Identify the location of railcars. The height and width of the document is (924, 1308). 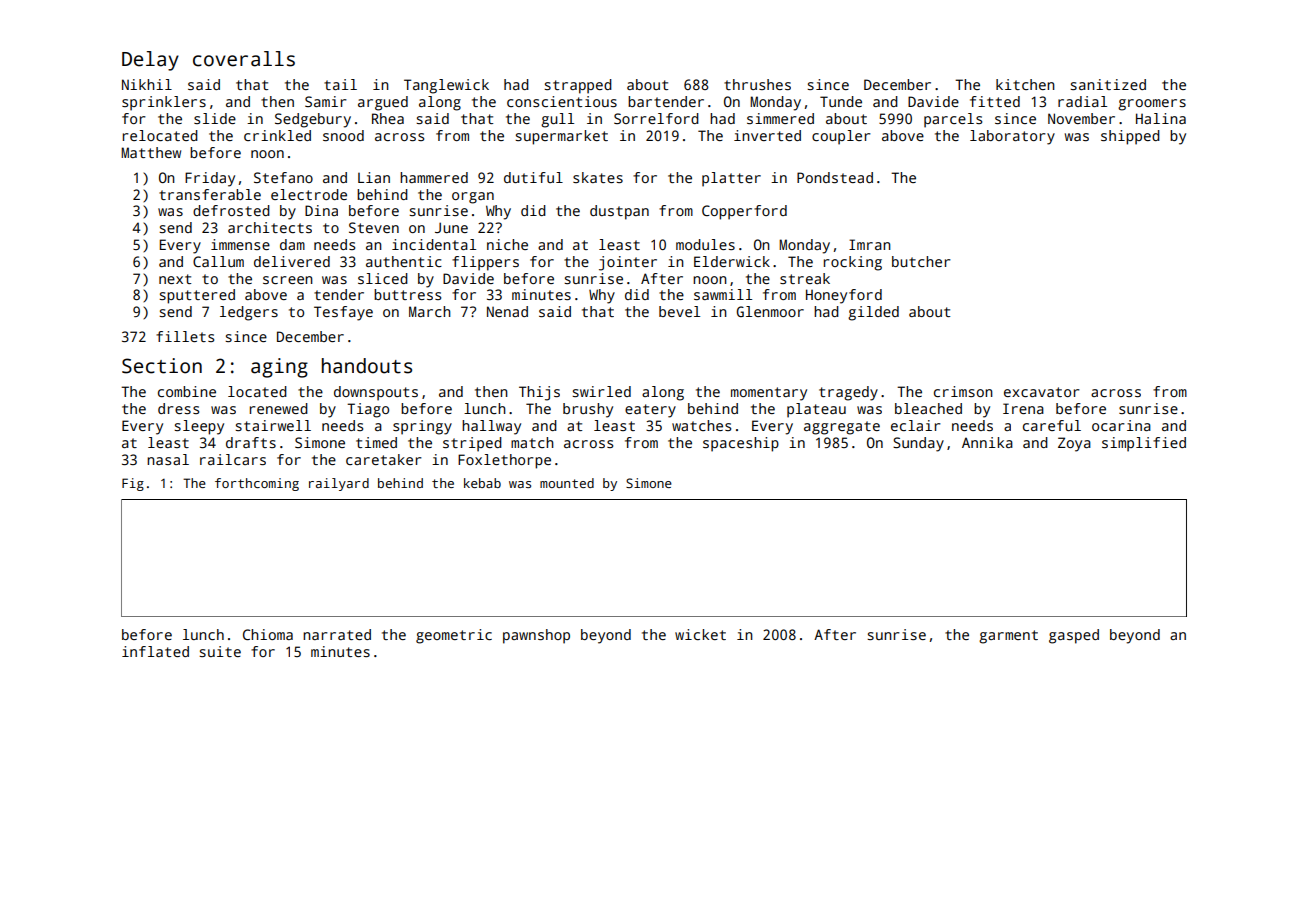
(233, 459).
